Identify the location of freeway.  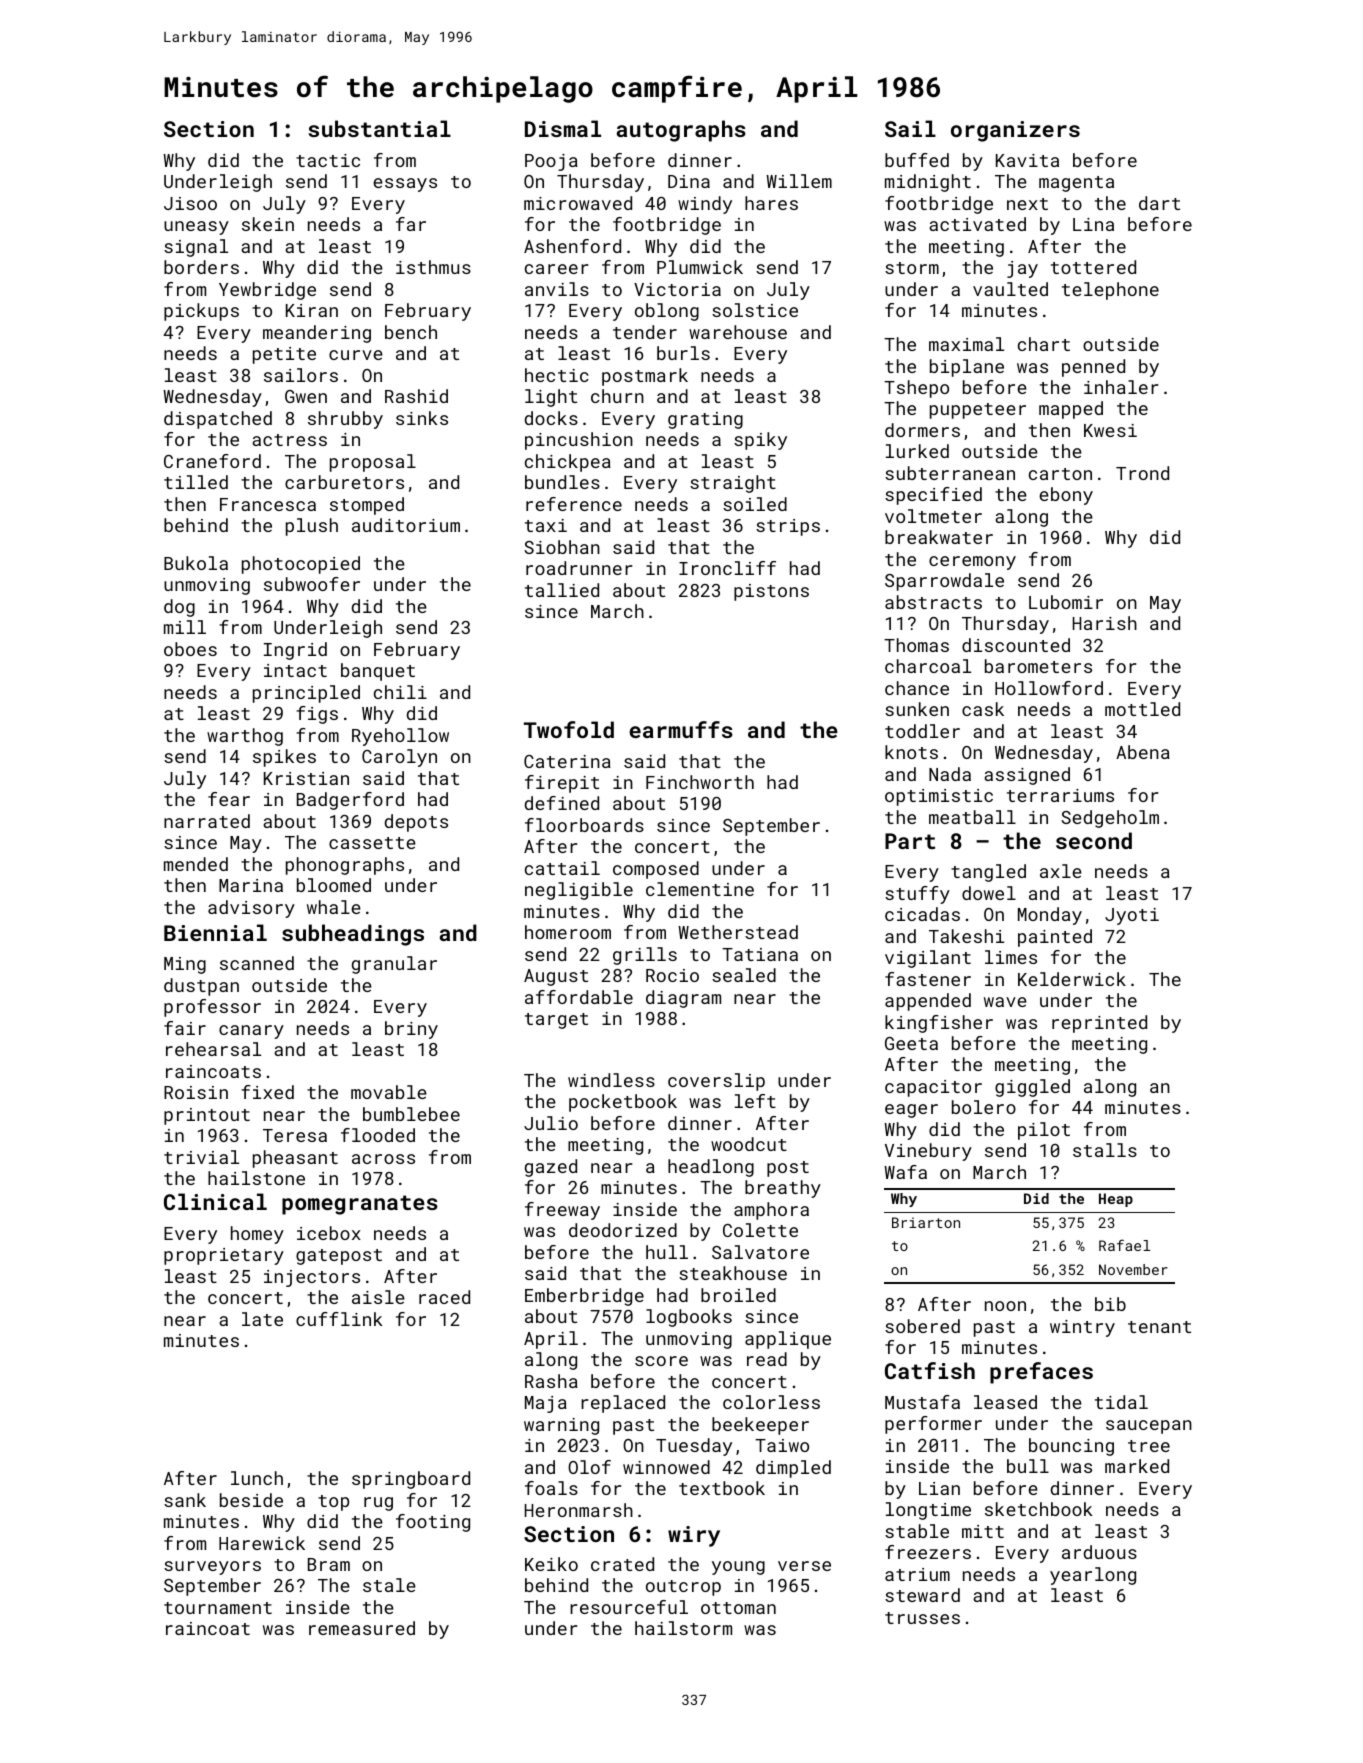
(562, 1211).
